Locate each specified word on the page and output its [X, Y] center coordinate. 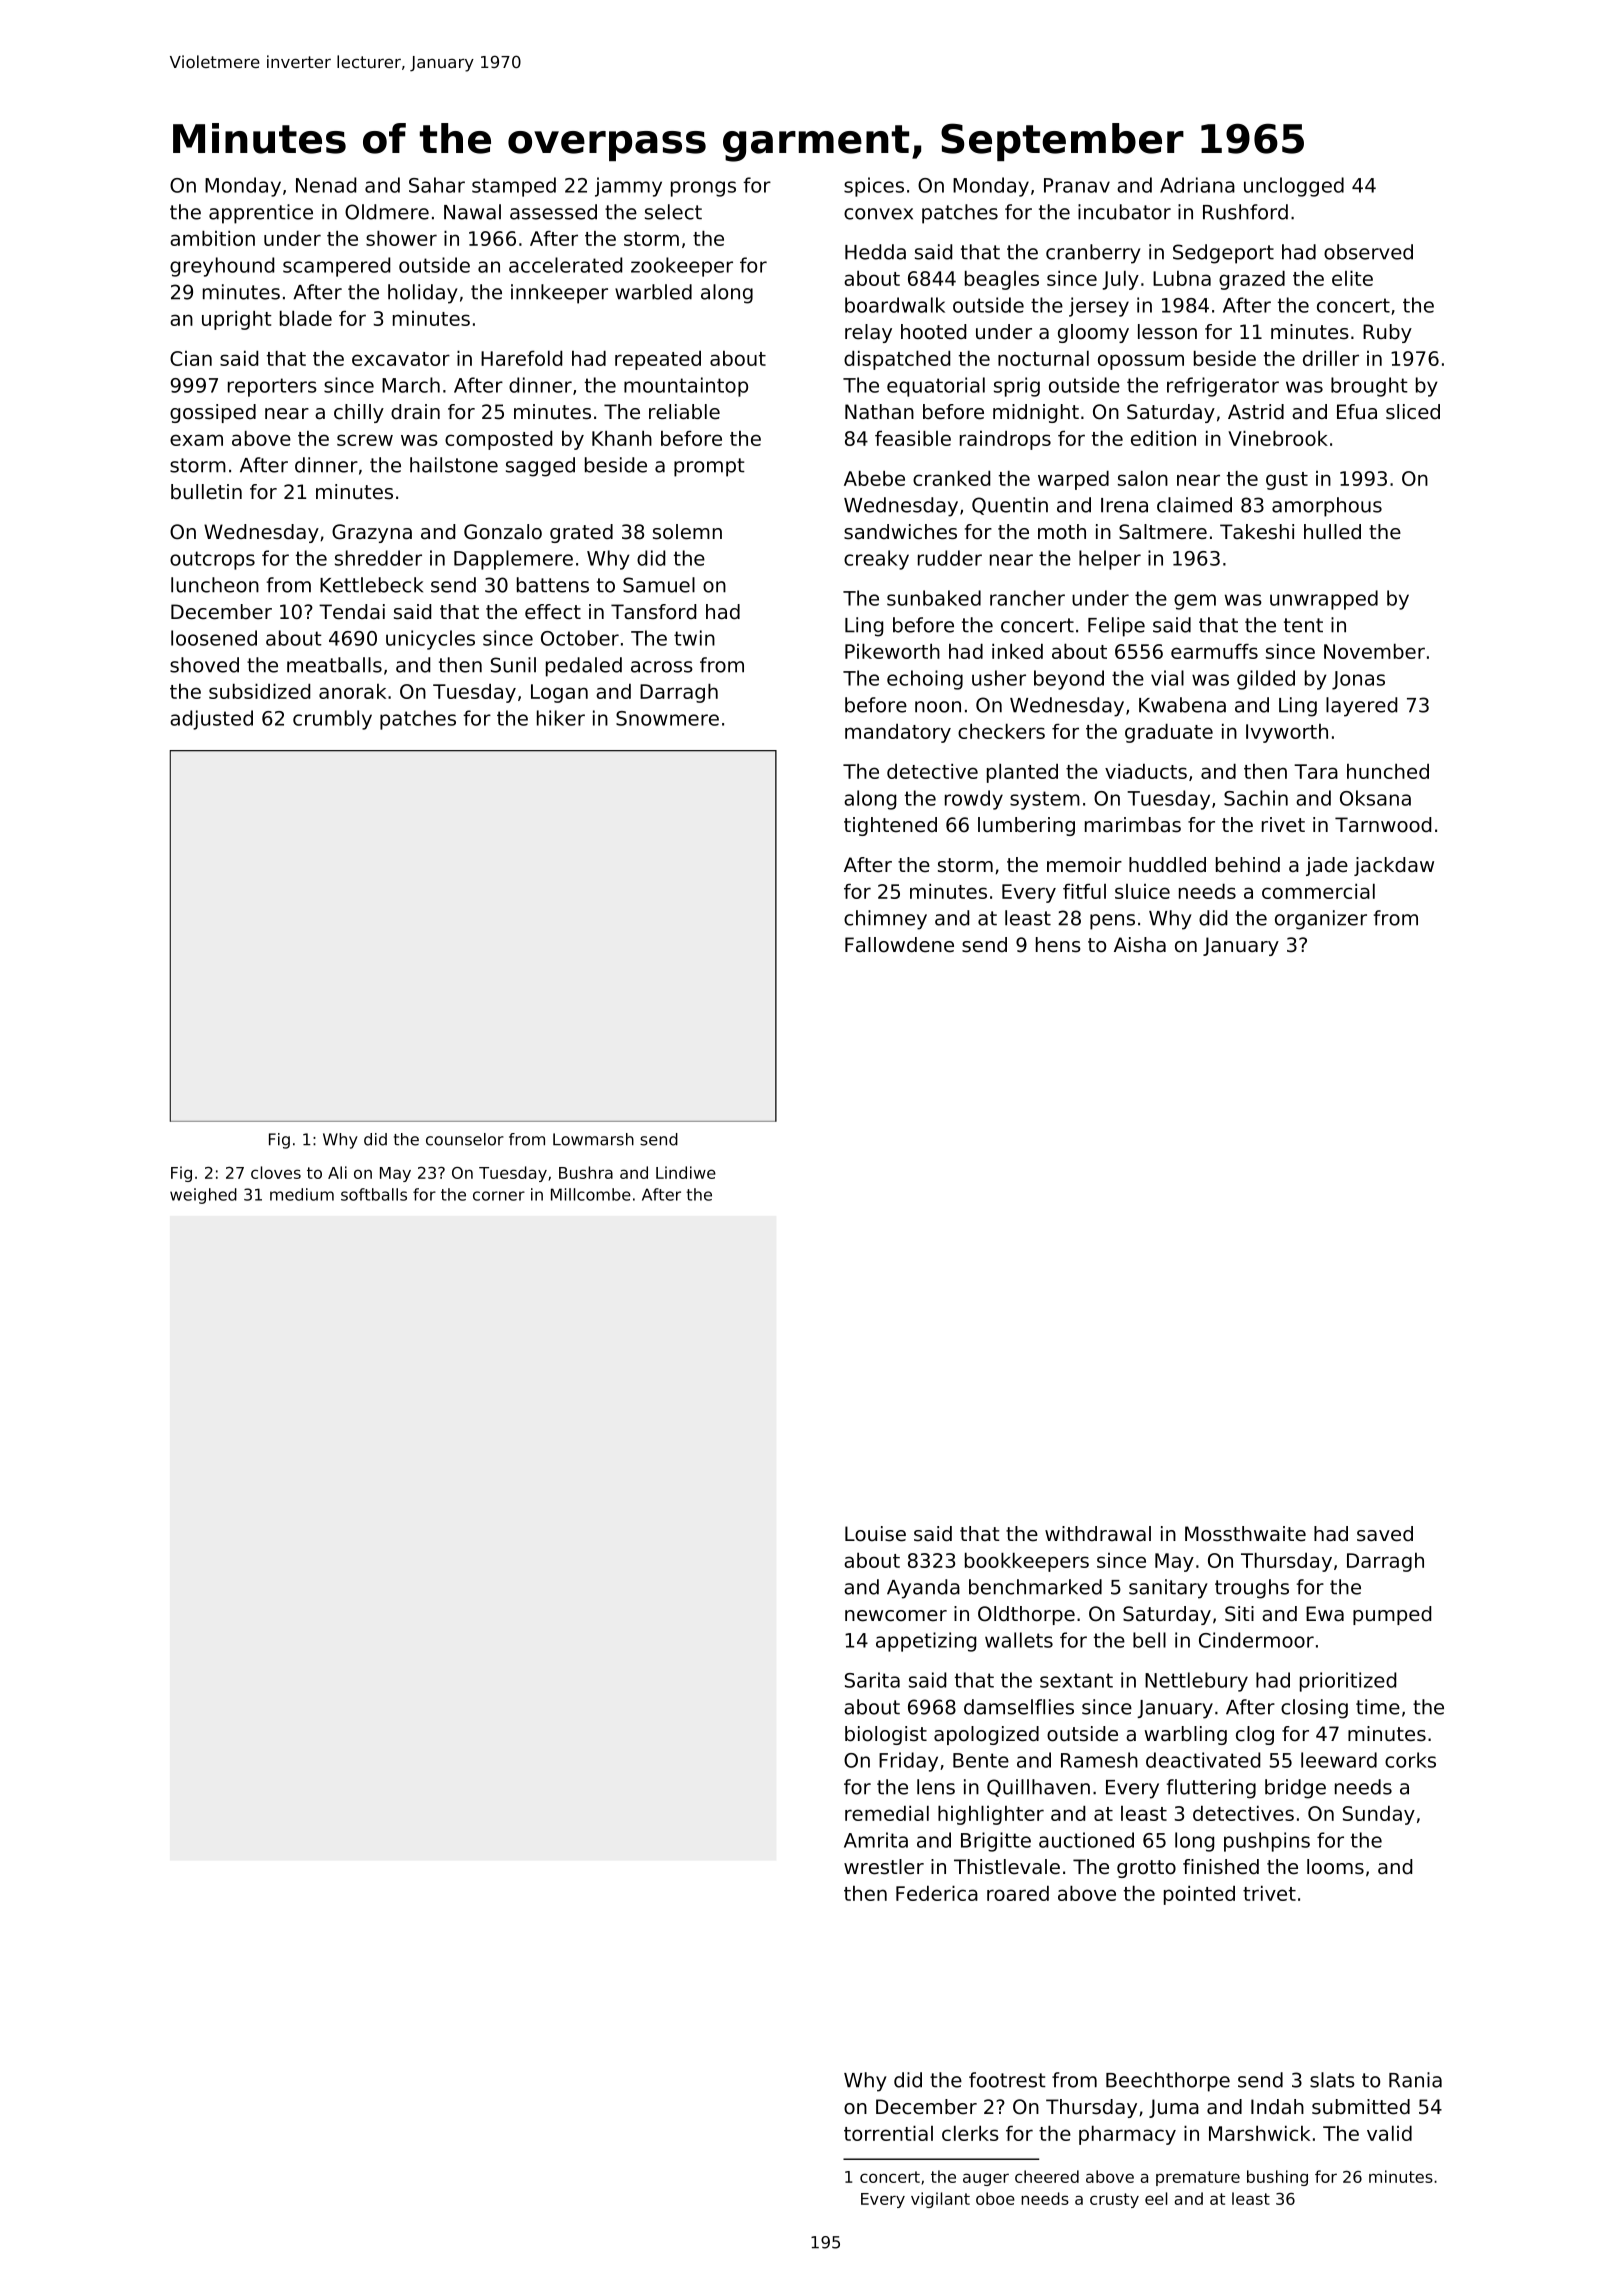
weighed [203, 1196]
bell [1149, 1640]
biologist [886, 1735]
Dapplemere [513, 560]
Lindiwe [686, 1172]
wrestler [884, 1867]
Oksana [1375, 798]
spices [874, 187]
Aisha [1140, 945]
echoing [925, 680]
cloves [276, 1172]
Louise [875, 1534]
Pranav [1077, 185]
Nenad [326, 185]
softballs [374, 1194]
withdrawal [1098, 1534]
